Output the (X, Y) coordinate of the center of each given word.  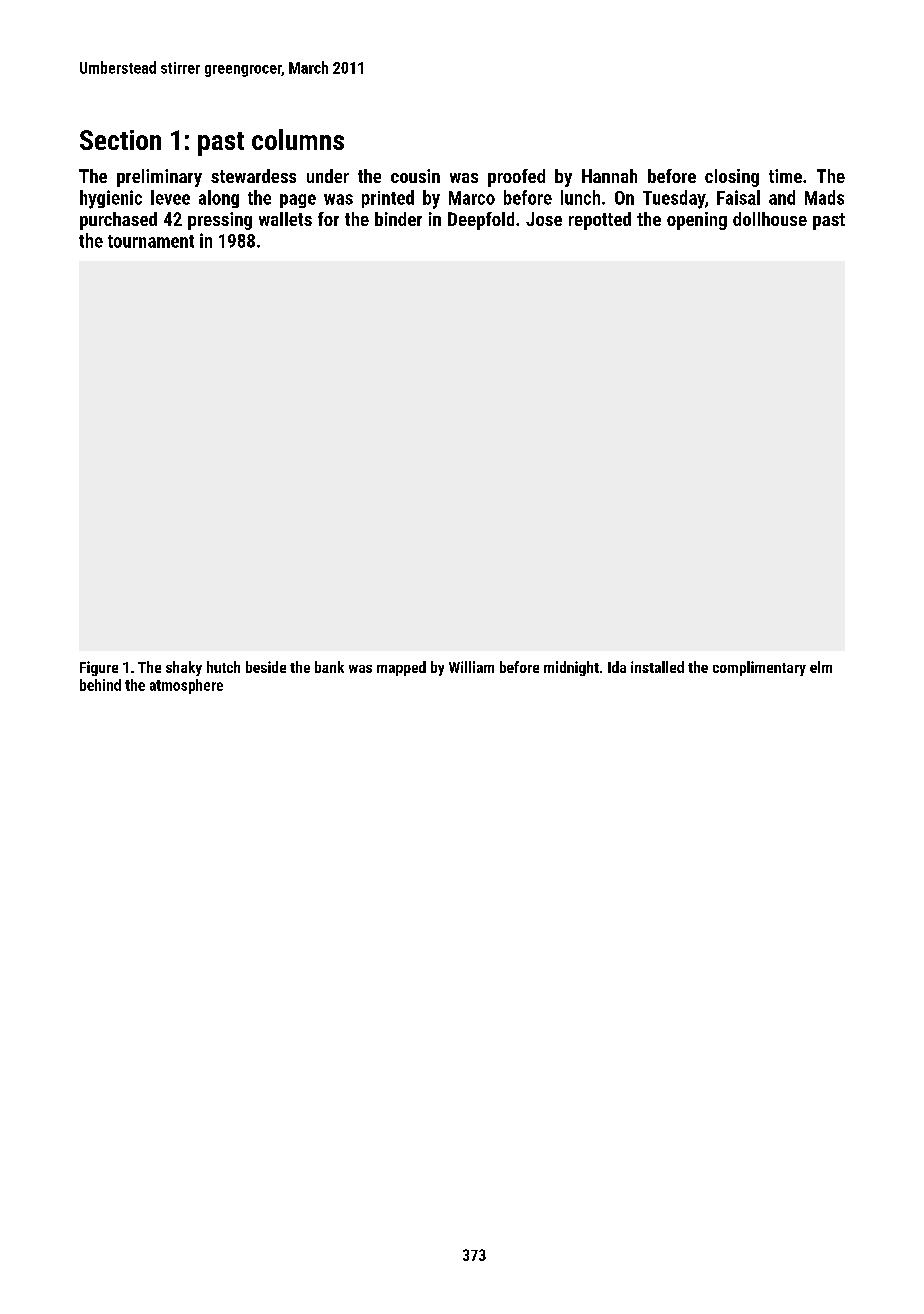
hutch (223, 667)
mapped (401, 668)
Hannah (609, 176)
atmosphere (186, 686)
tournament (151, 241)
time (785, 176)
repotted (600, 221)
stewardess (253, 176)
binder (398, 219)
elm (821, 667)
